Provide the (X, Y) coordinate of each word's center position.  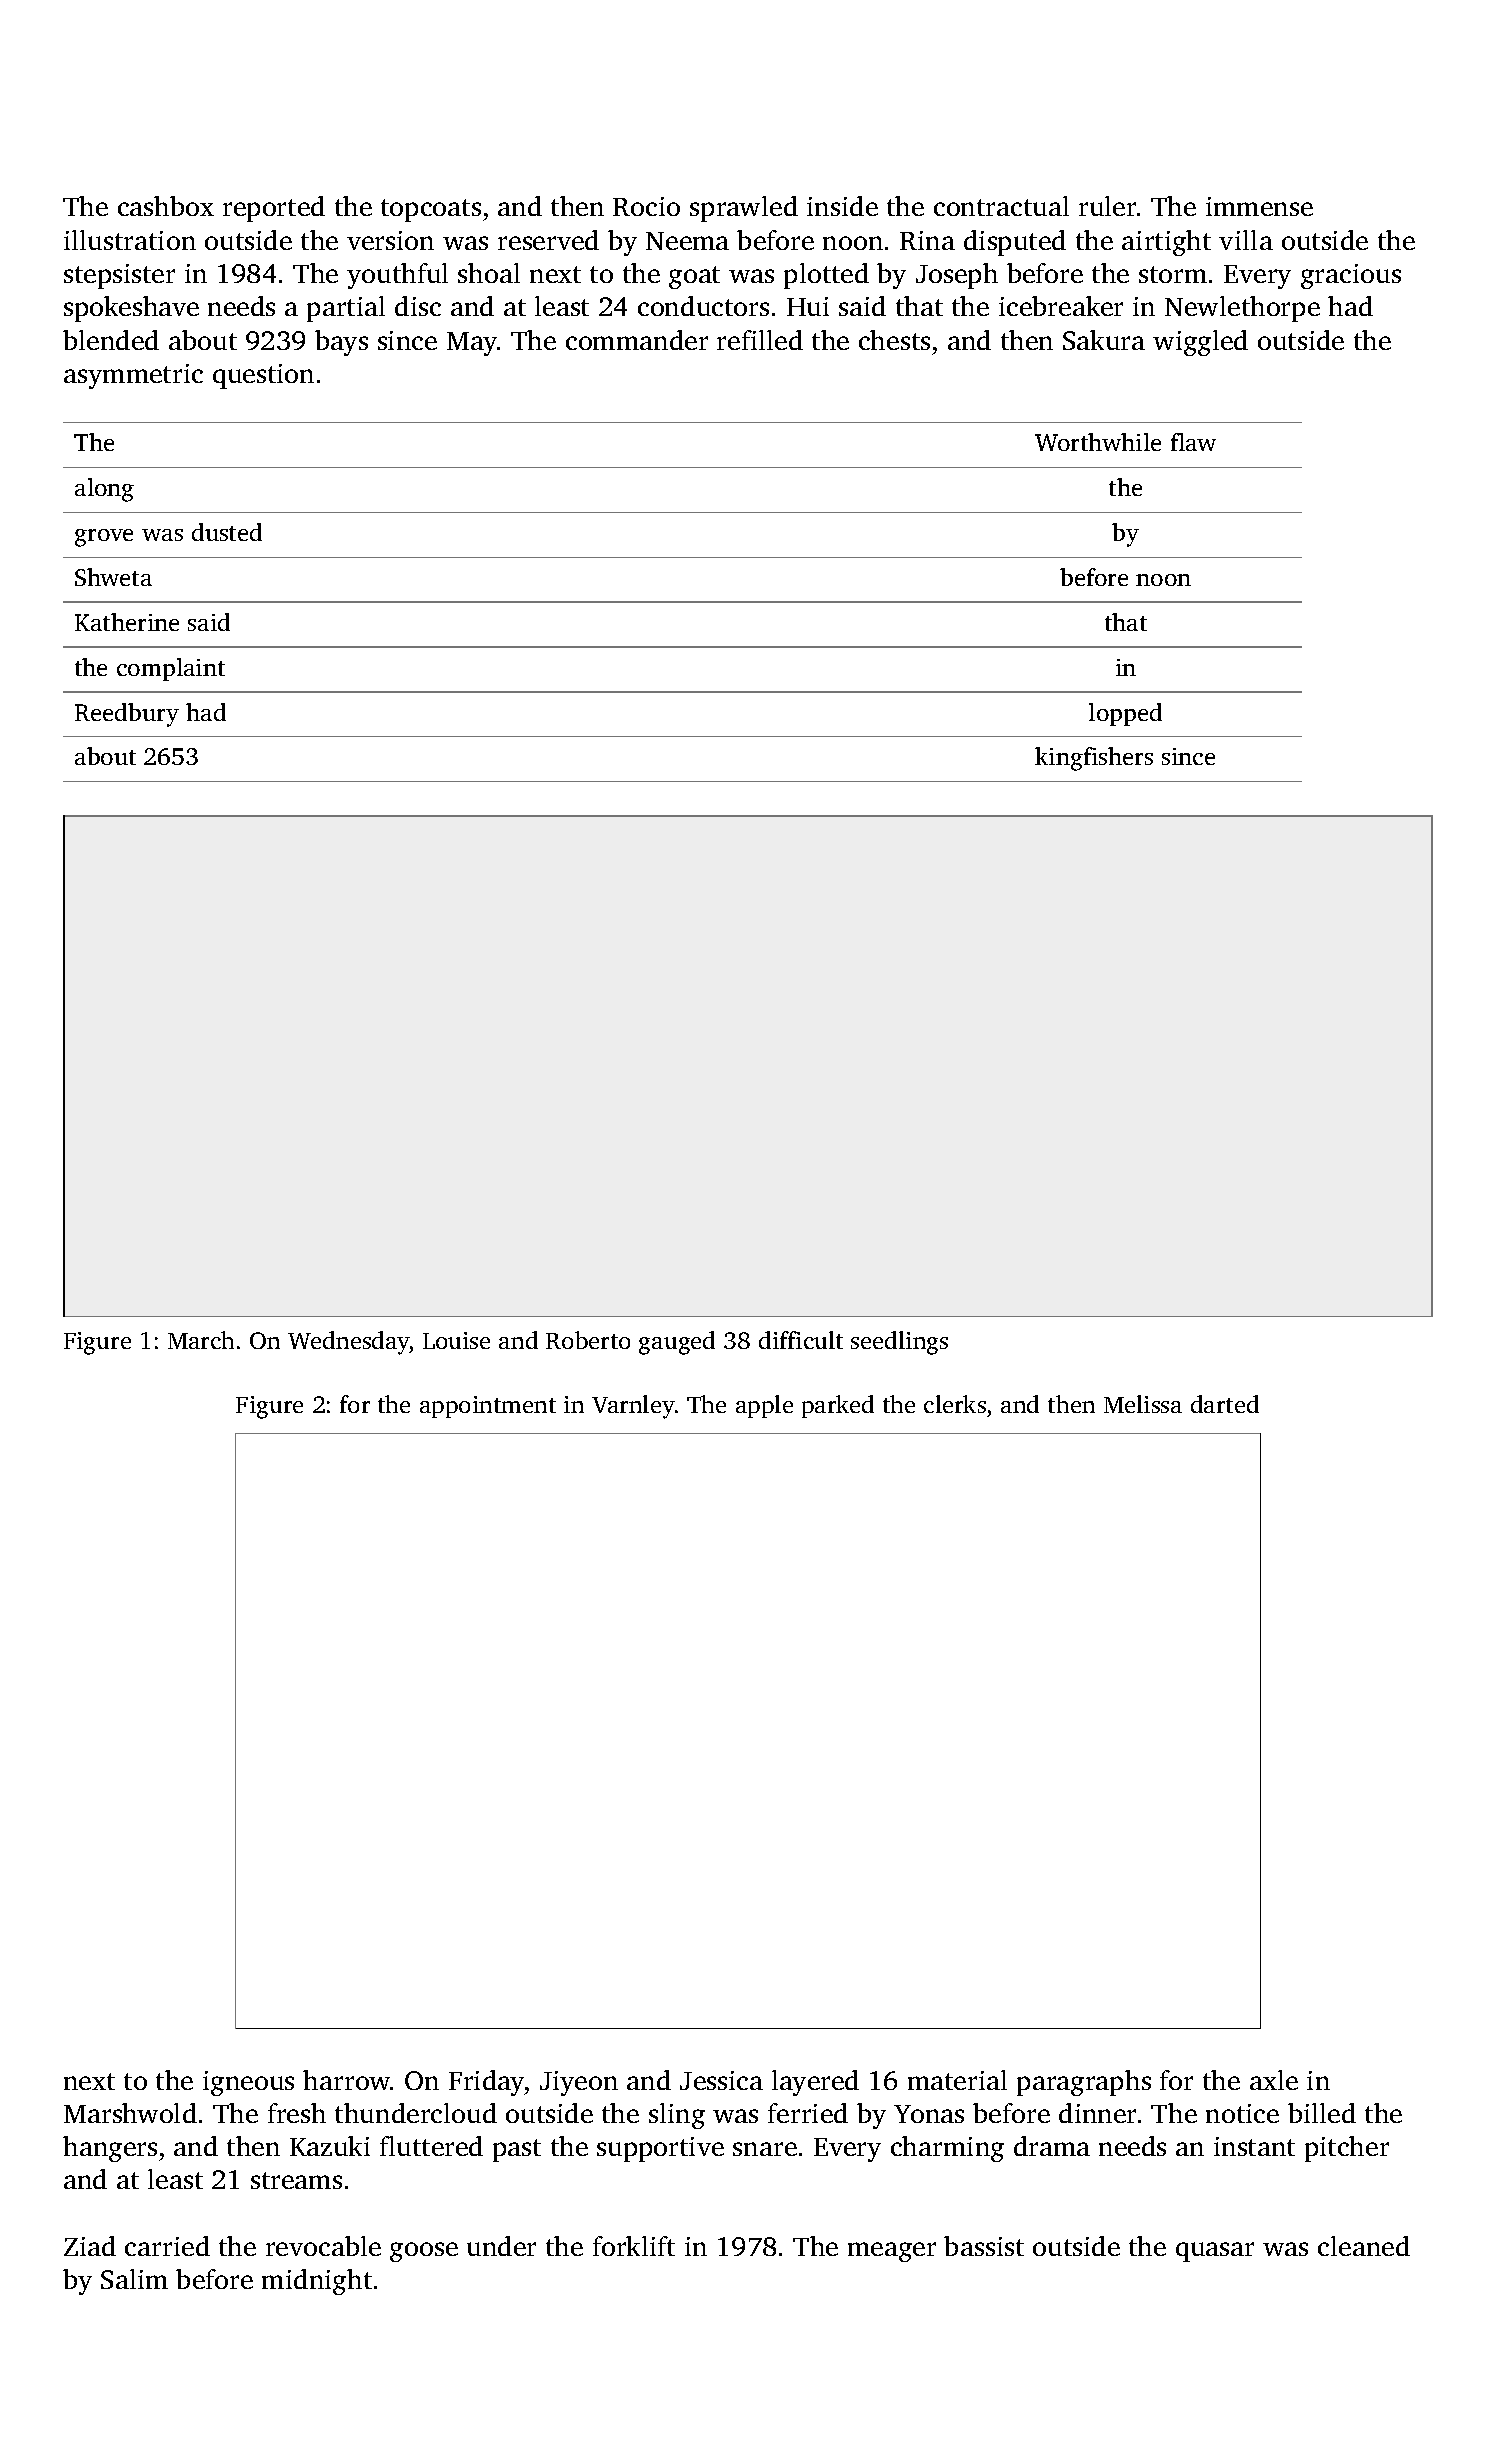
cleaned (1364, 2246)
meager (892, 2252)
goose (424, 2252)
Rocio (646, 206)
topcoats (431, 210)
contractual (1001, 206)
